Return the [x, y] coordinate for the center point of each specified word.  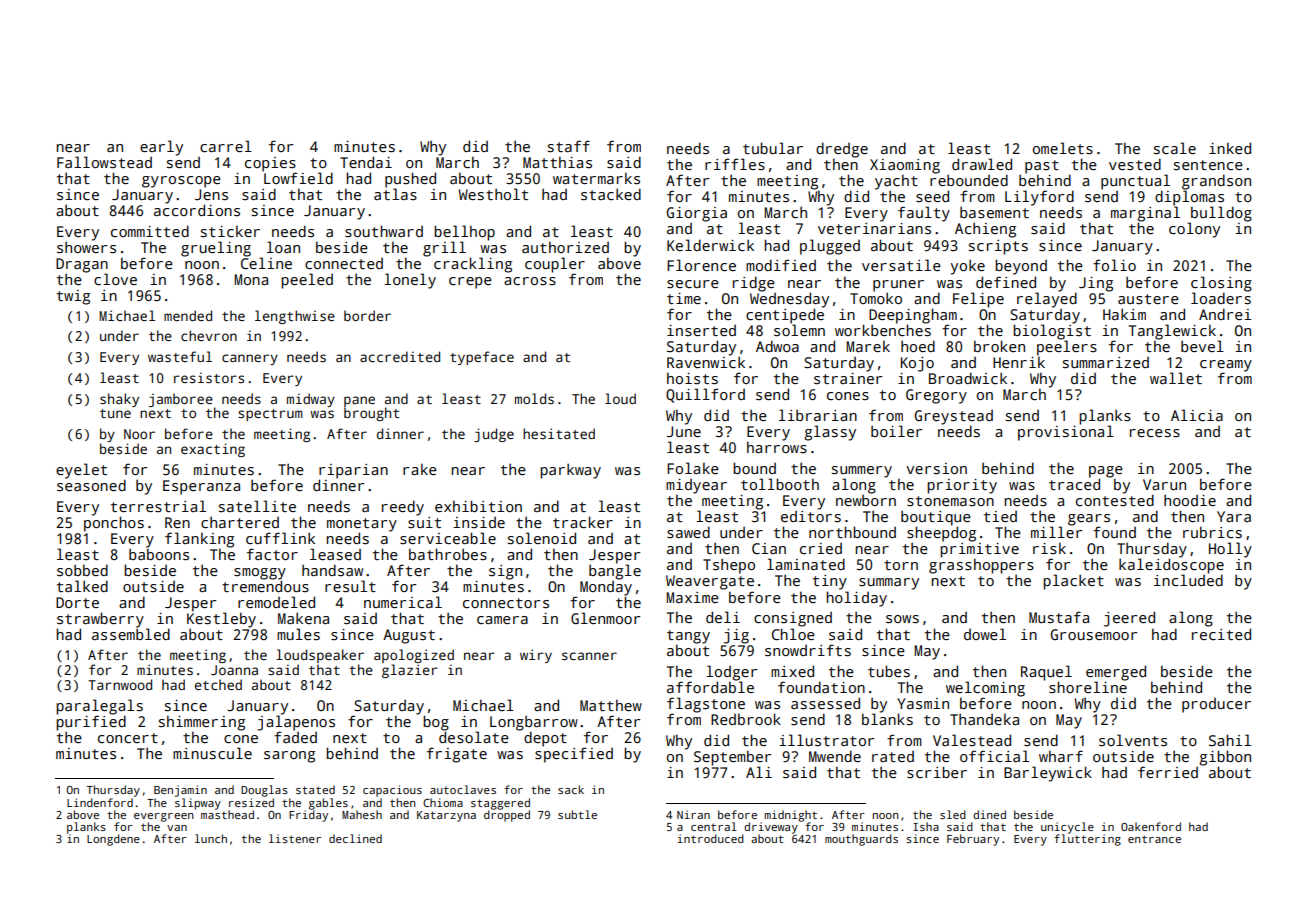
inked [1230, 148]
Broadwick [968, 378]
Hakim [1124, 314]
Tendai [366, 162]
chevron [209, 335]
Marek [868, 346]
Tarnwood [120, 684]
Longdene [113, 840]
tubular [773, 148]
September [732, 758]
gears [1089, 520]
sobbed [82, 570]
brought [371, 414]
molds [534, 398]
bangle [615, 572]
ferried [1168, 772]
